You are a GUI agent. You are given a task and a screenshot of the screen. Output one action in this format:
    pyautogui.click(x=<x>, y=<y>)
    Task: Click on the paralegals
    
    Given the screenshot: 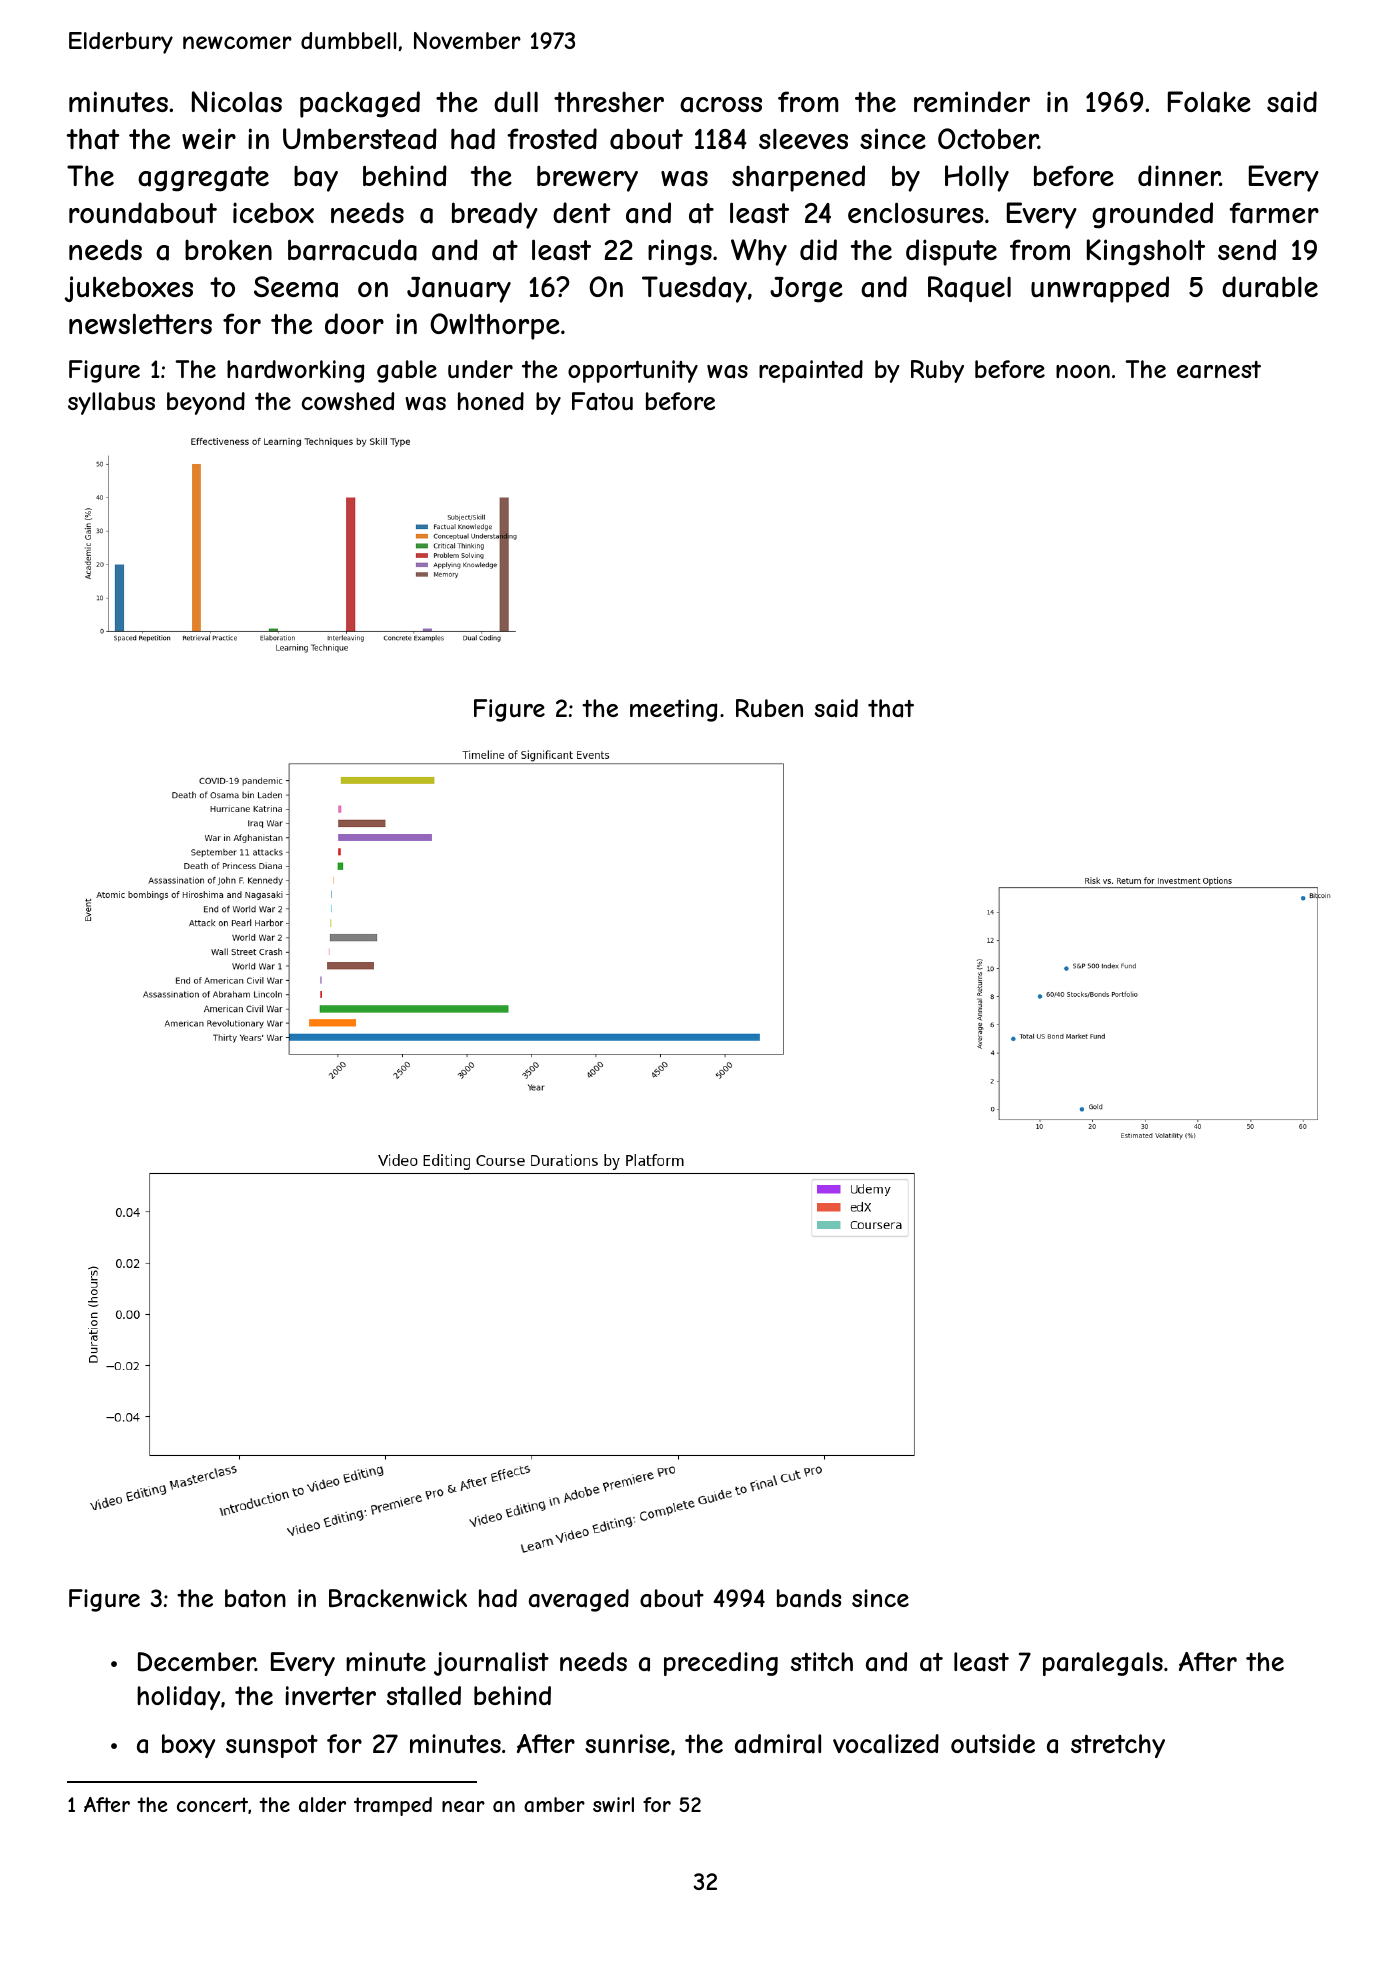 What is the action you would take?
    pyautogui.click(x=1103, y=1664)
